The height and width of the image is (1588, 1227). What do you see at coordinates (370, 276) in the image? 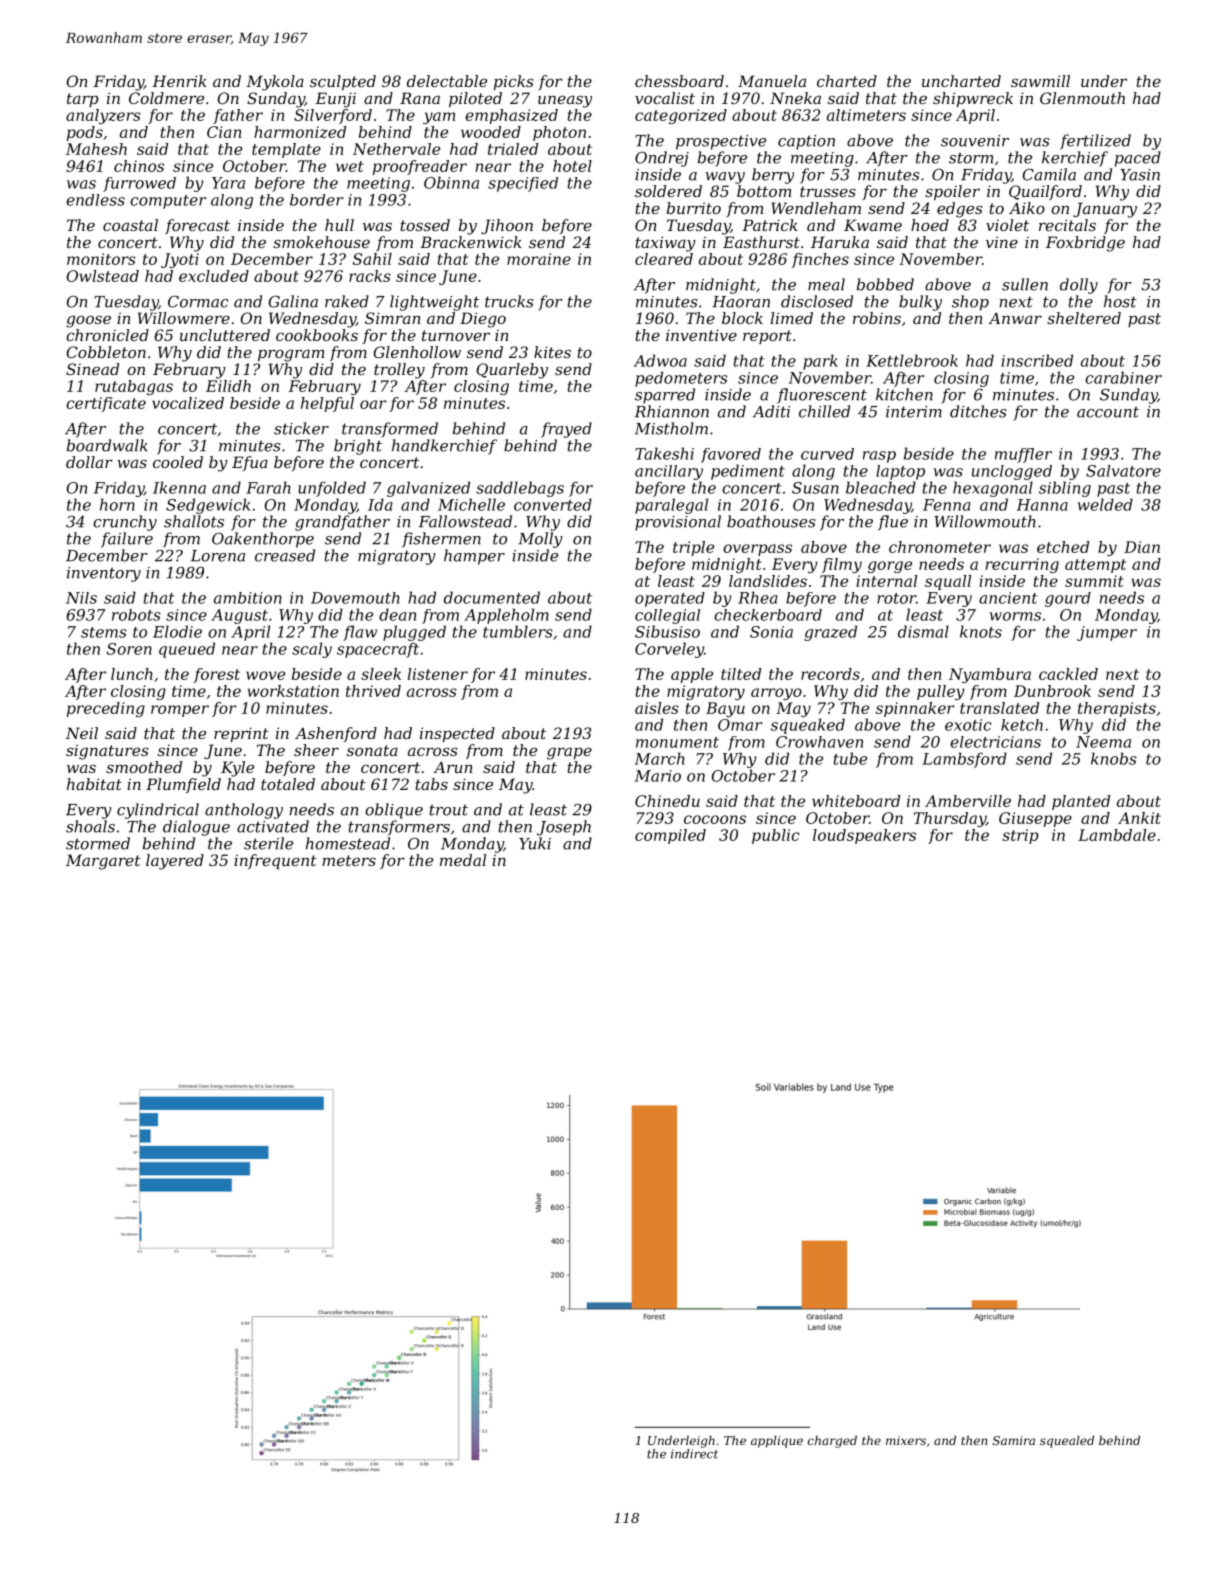
I see `racks` at bounding box center [370, 276].
